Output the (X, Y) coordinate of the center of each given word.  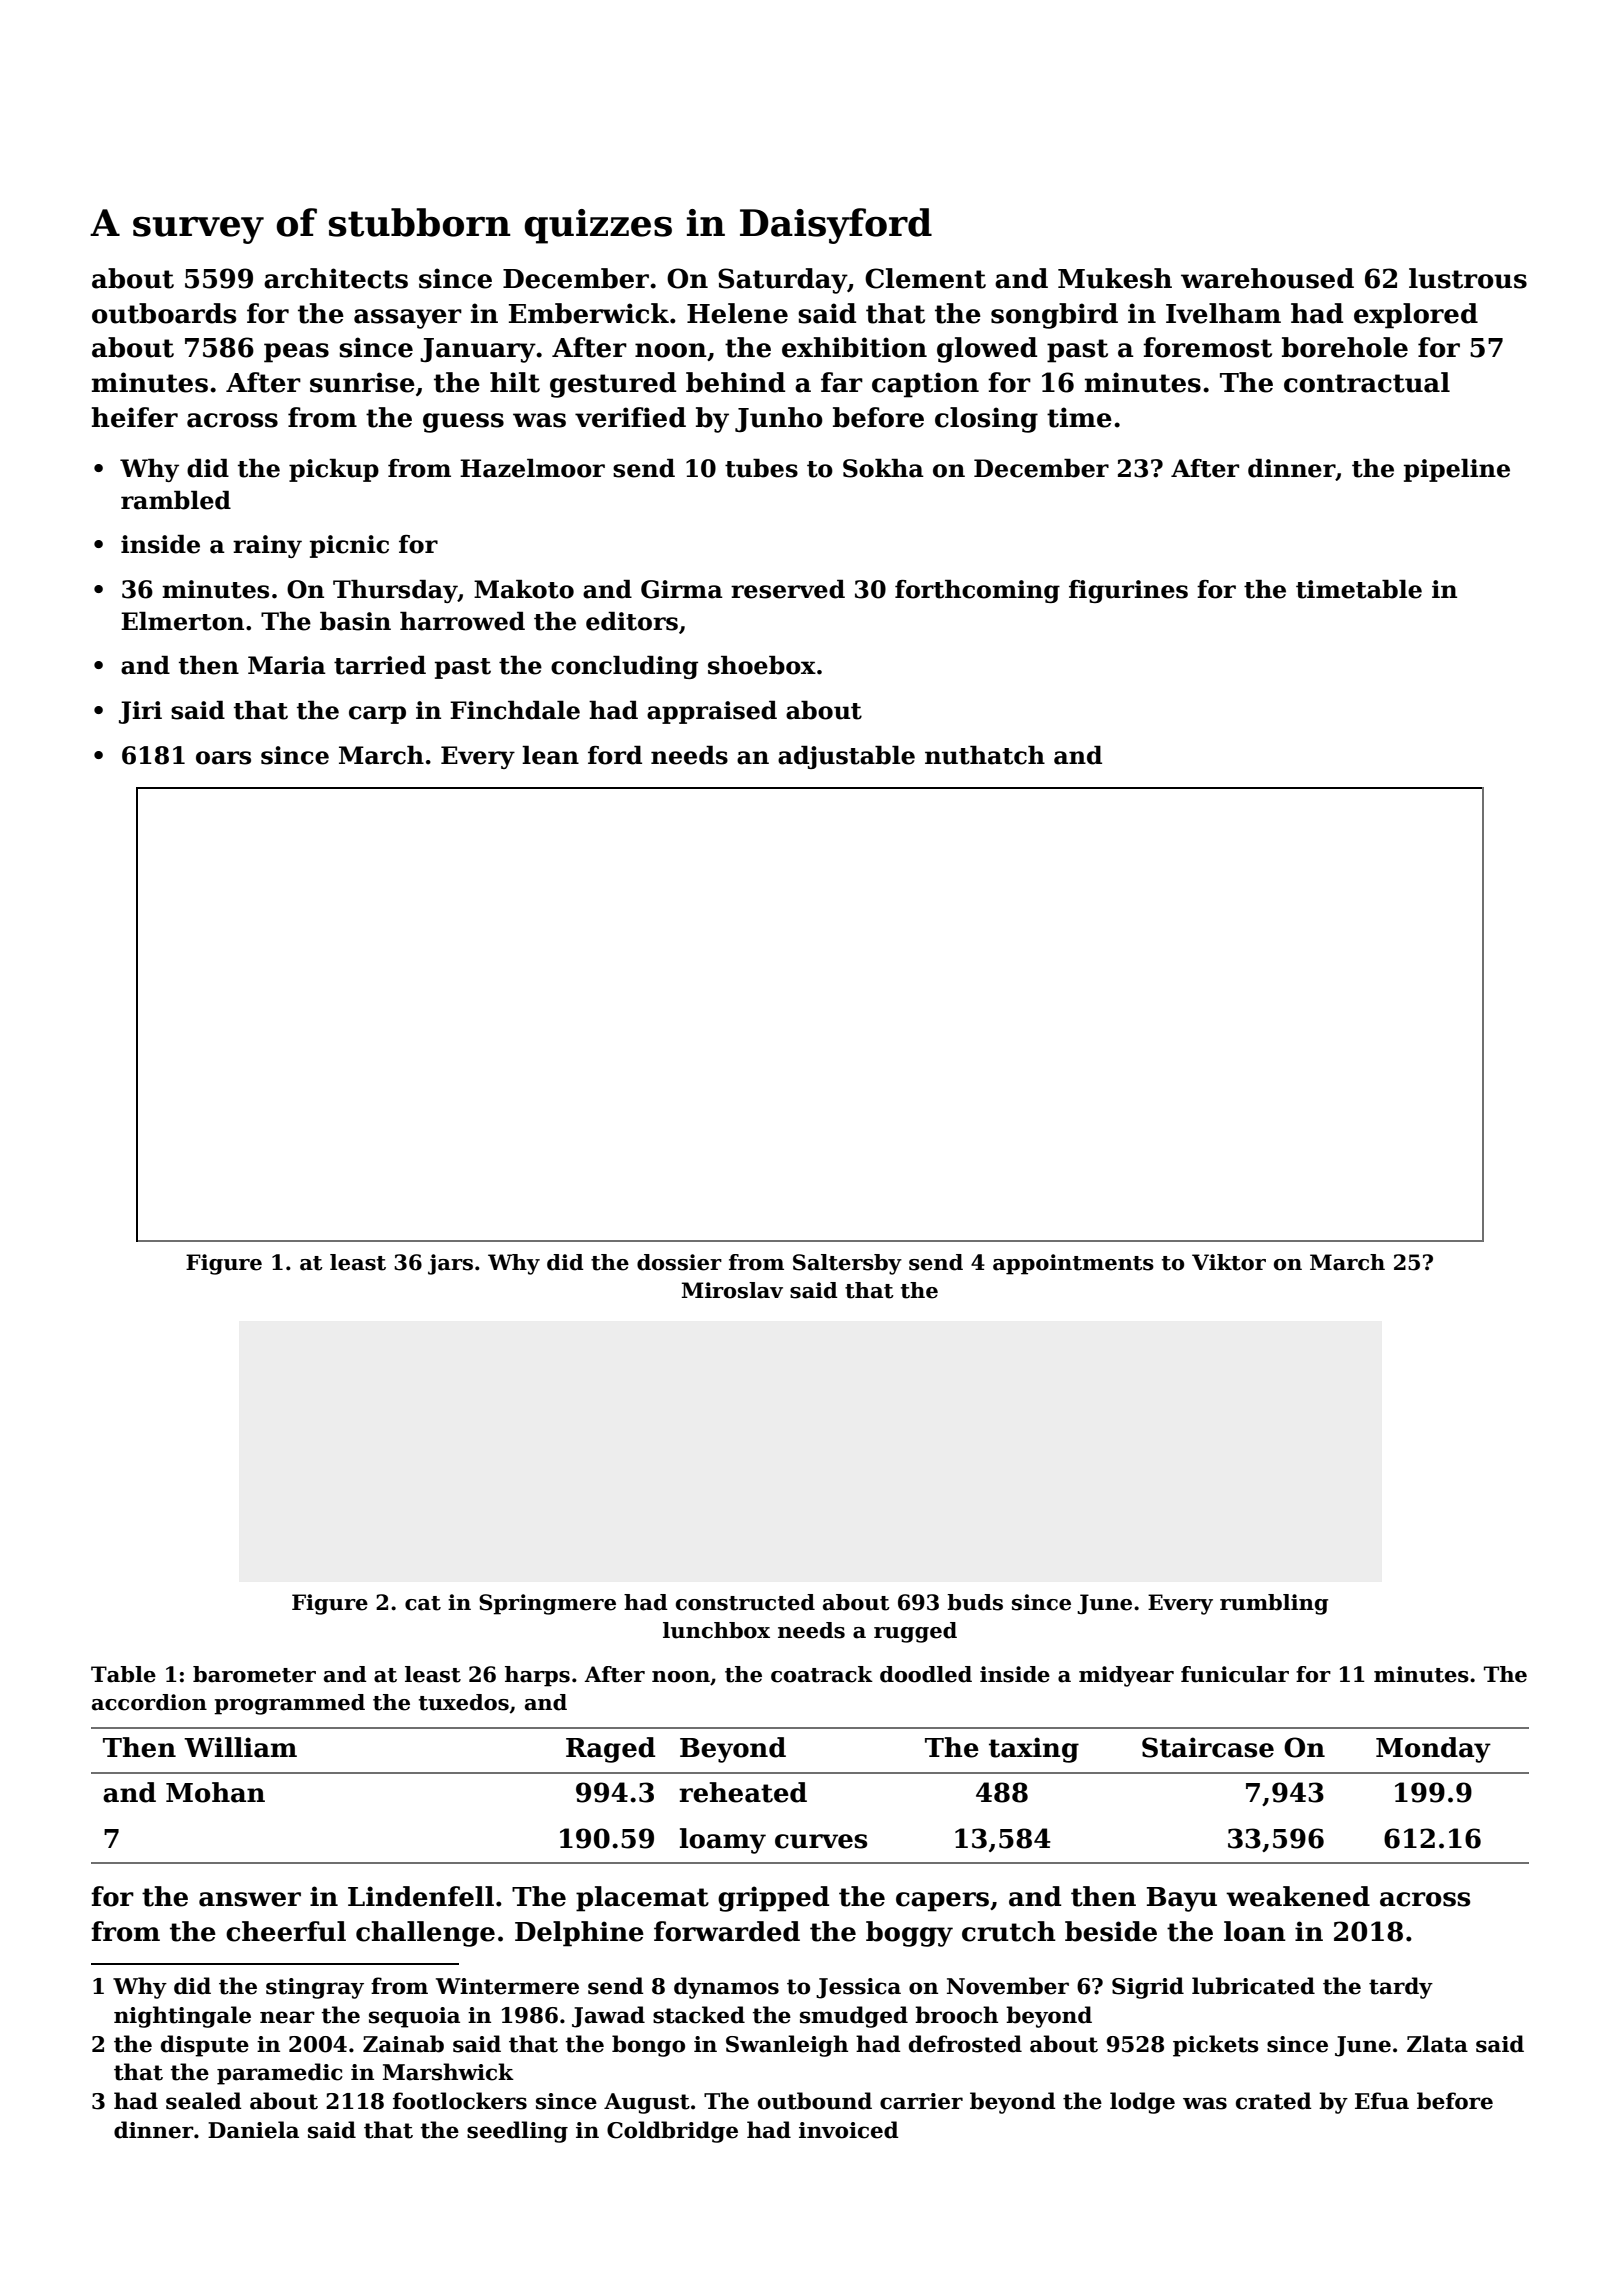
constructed (745, 1602)
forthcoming (977, 591)
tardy (1401, 1988)
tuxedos (464, 1702)
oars (223, 758)
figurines (1128, 591)
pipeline (1457, 470)
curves (821, 1841)
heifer (135, 417)
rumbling (1274, 1604)
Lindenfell (421, 1896)
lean (550, 755)
